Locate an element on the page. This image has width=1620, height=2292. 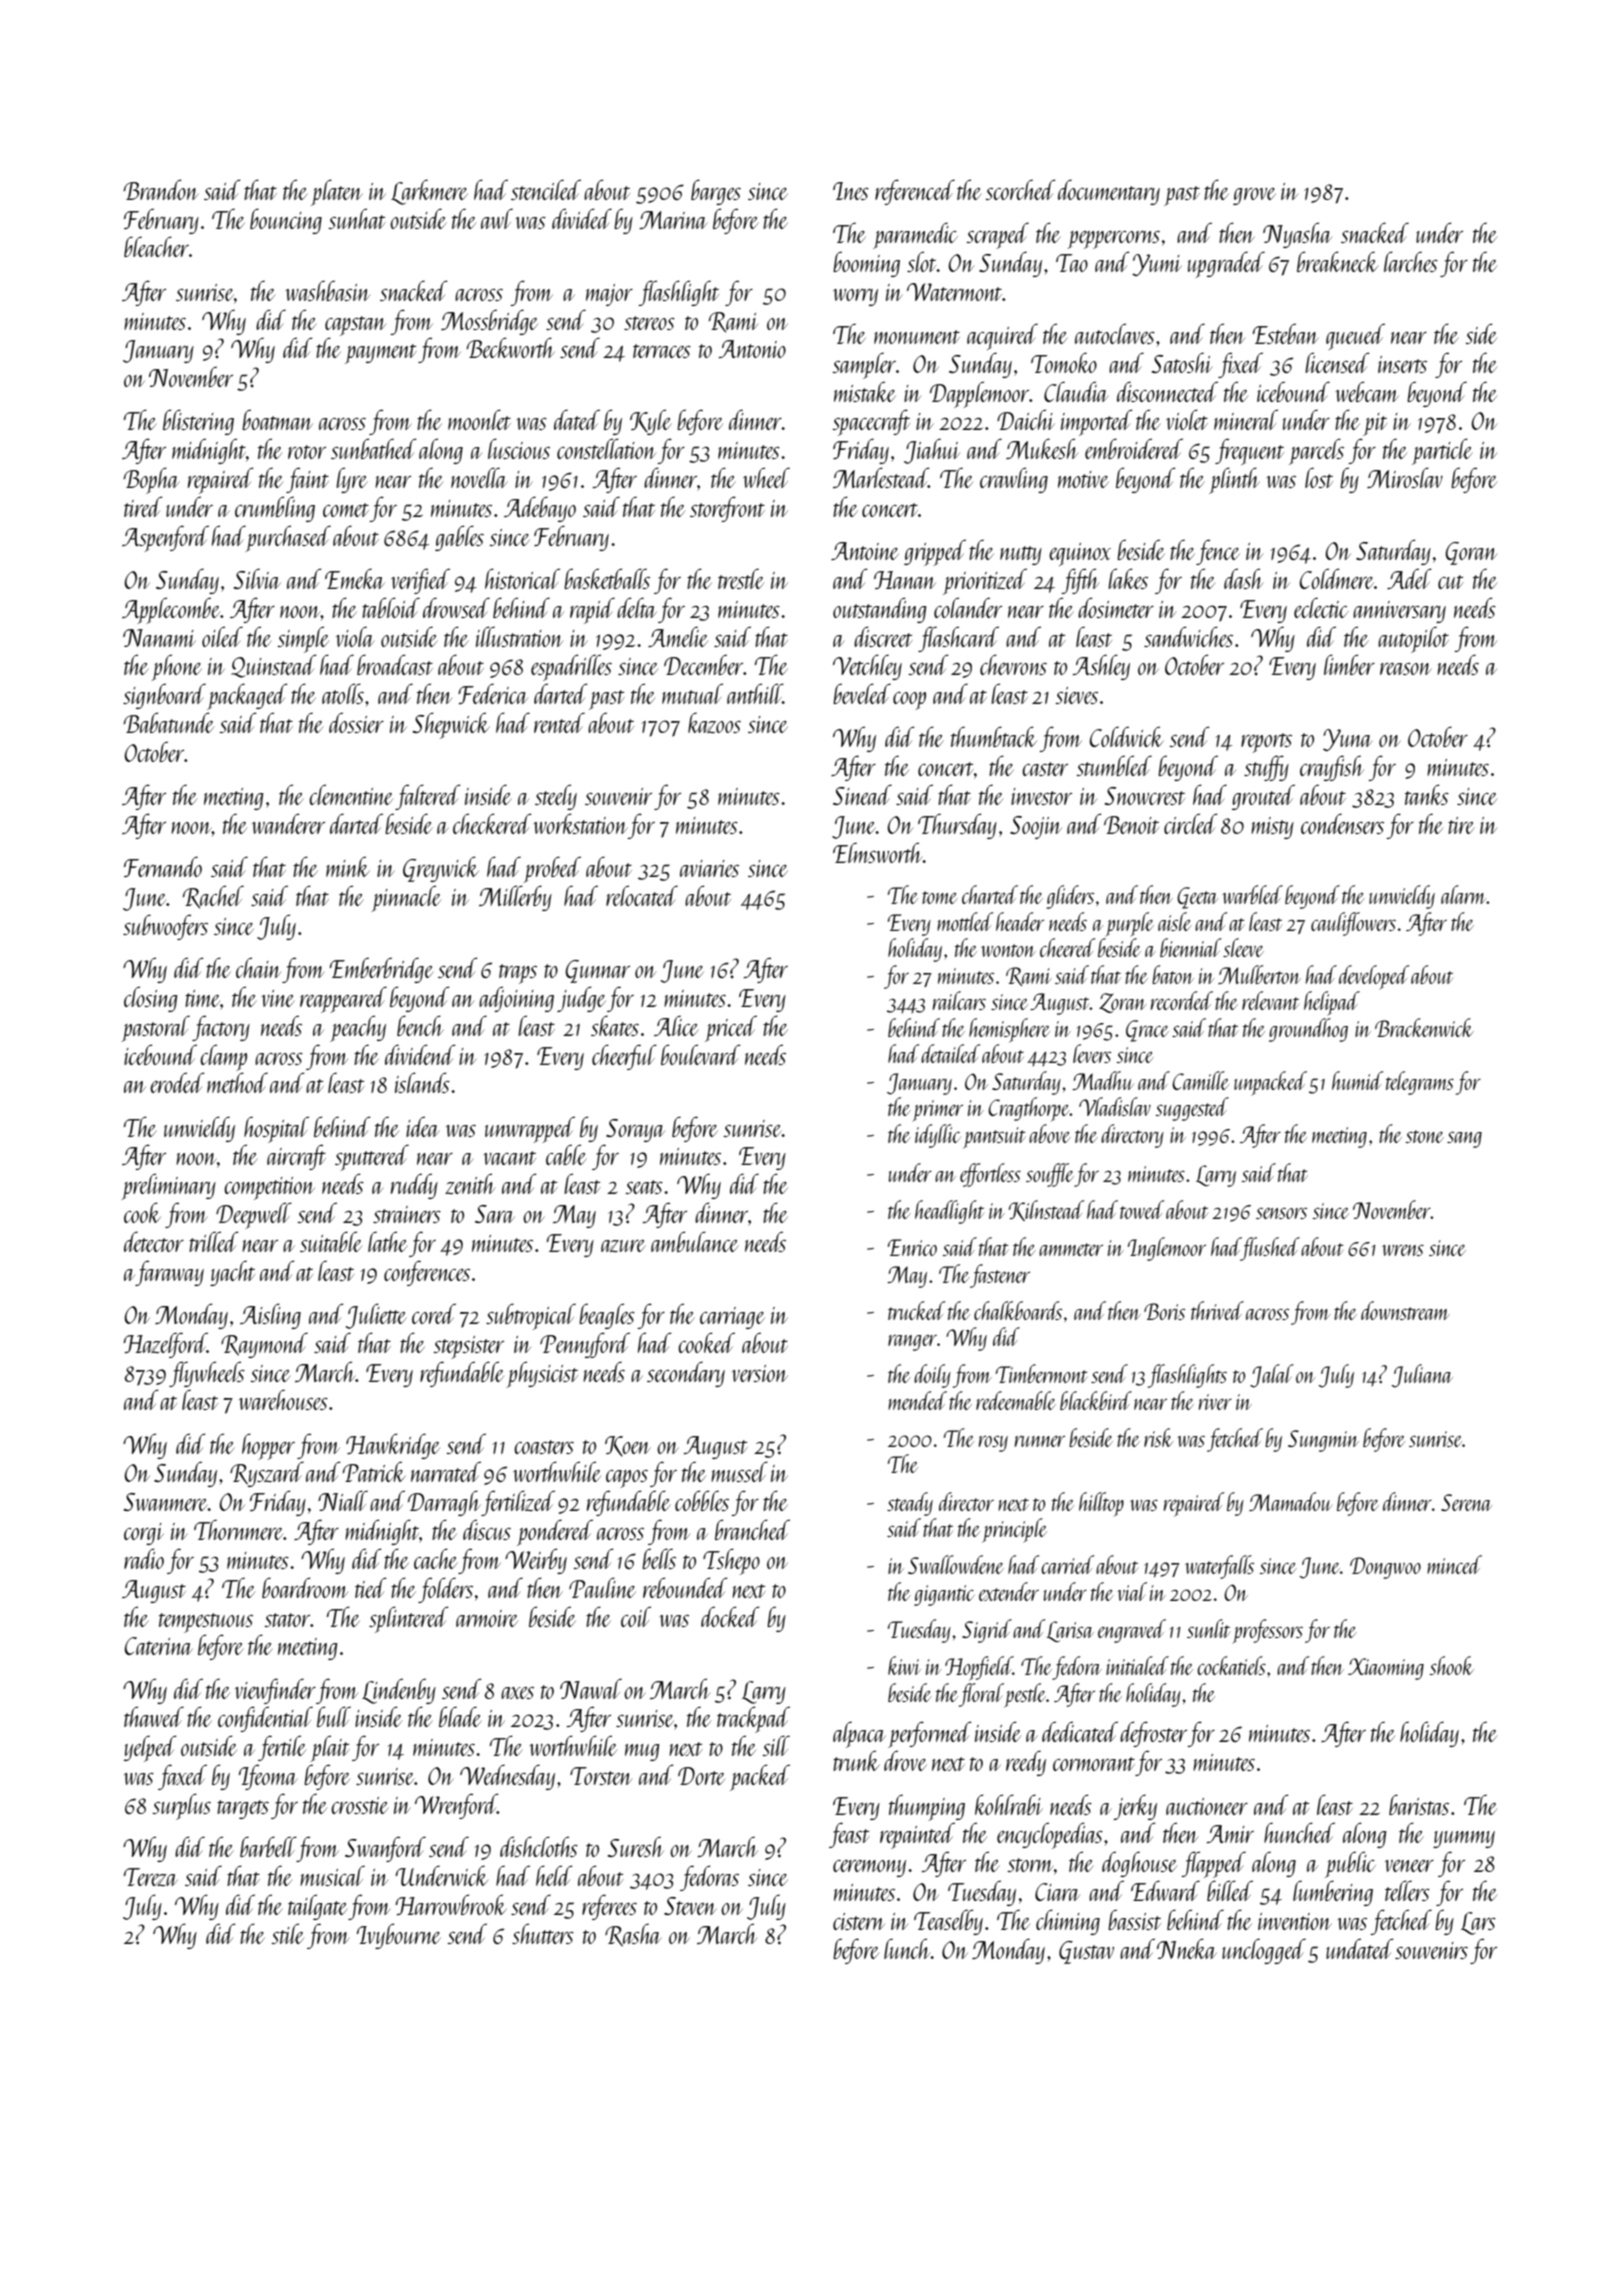
washbasin is located at coordinates (327, 290).
